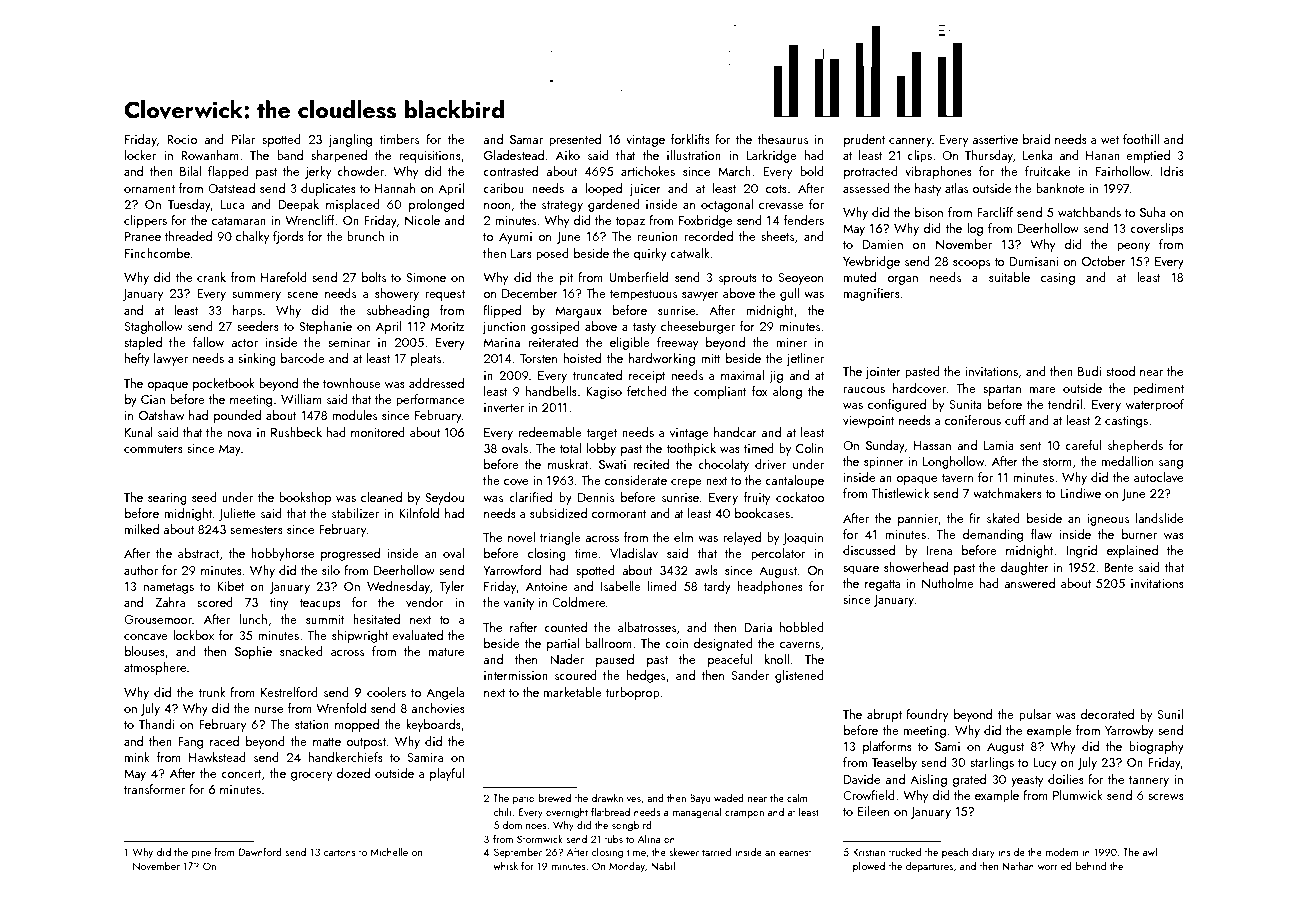  What do you see at coordinates (636, 480) in the image?
I see `considerate` at bounding box center [636, 480].
